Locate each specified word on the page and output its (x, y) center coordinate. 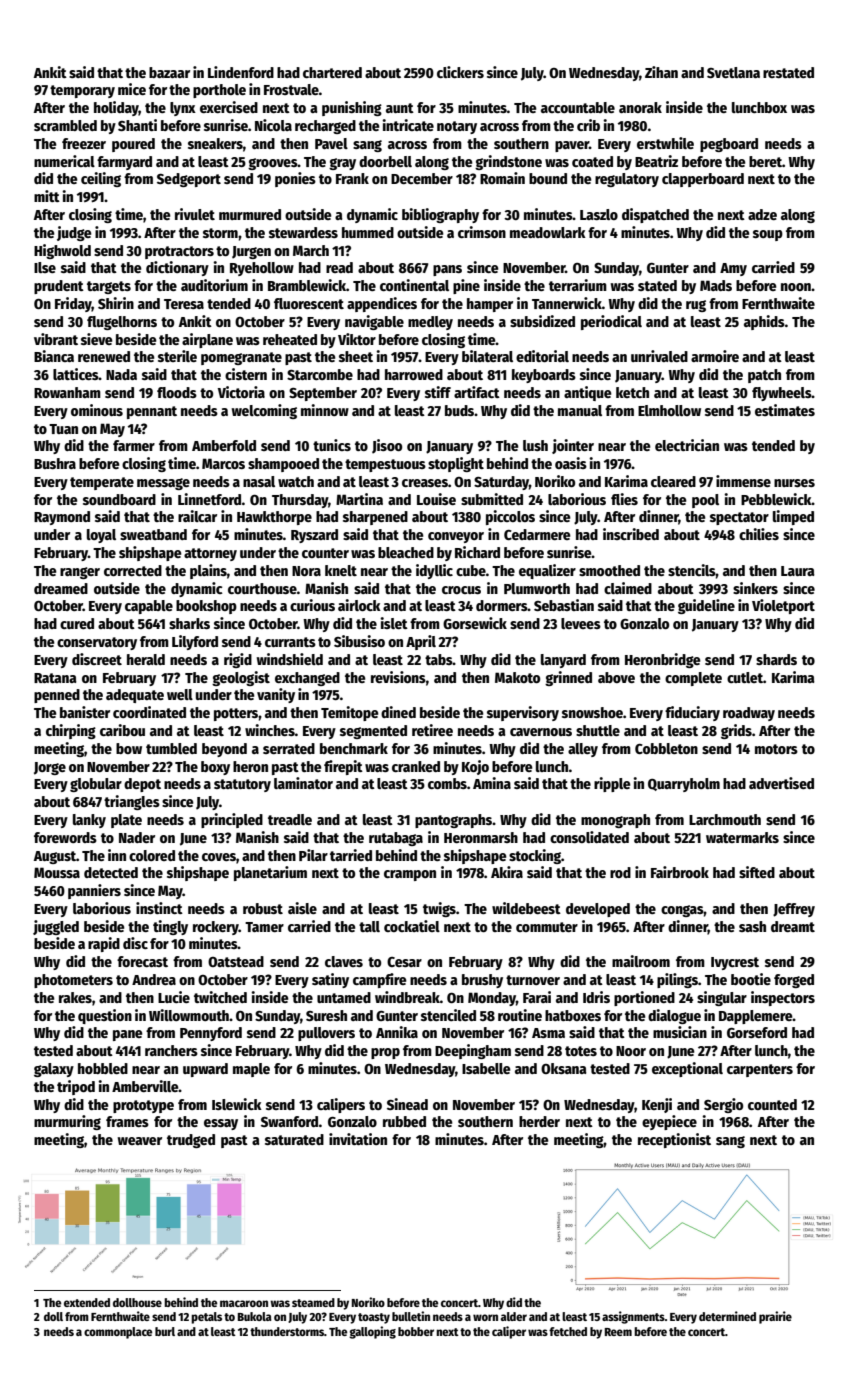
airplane (207, 340)
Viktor (357, 339)
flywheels (782, 394)
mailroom (641, 961)
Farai (537, 997)
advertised (781, 783)
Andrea (154, 979)
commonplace (118, 1333)
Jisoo (387, 446)
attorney (210, 554)
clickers (460, 72)
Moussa (57, 872)
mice (132, 89)
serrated (289, 748)
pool (705, 501)
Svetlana (733, 72)
